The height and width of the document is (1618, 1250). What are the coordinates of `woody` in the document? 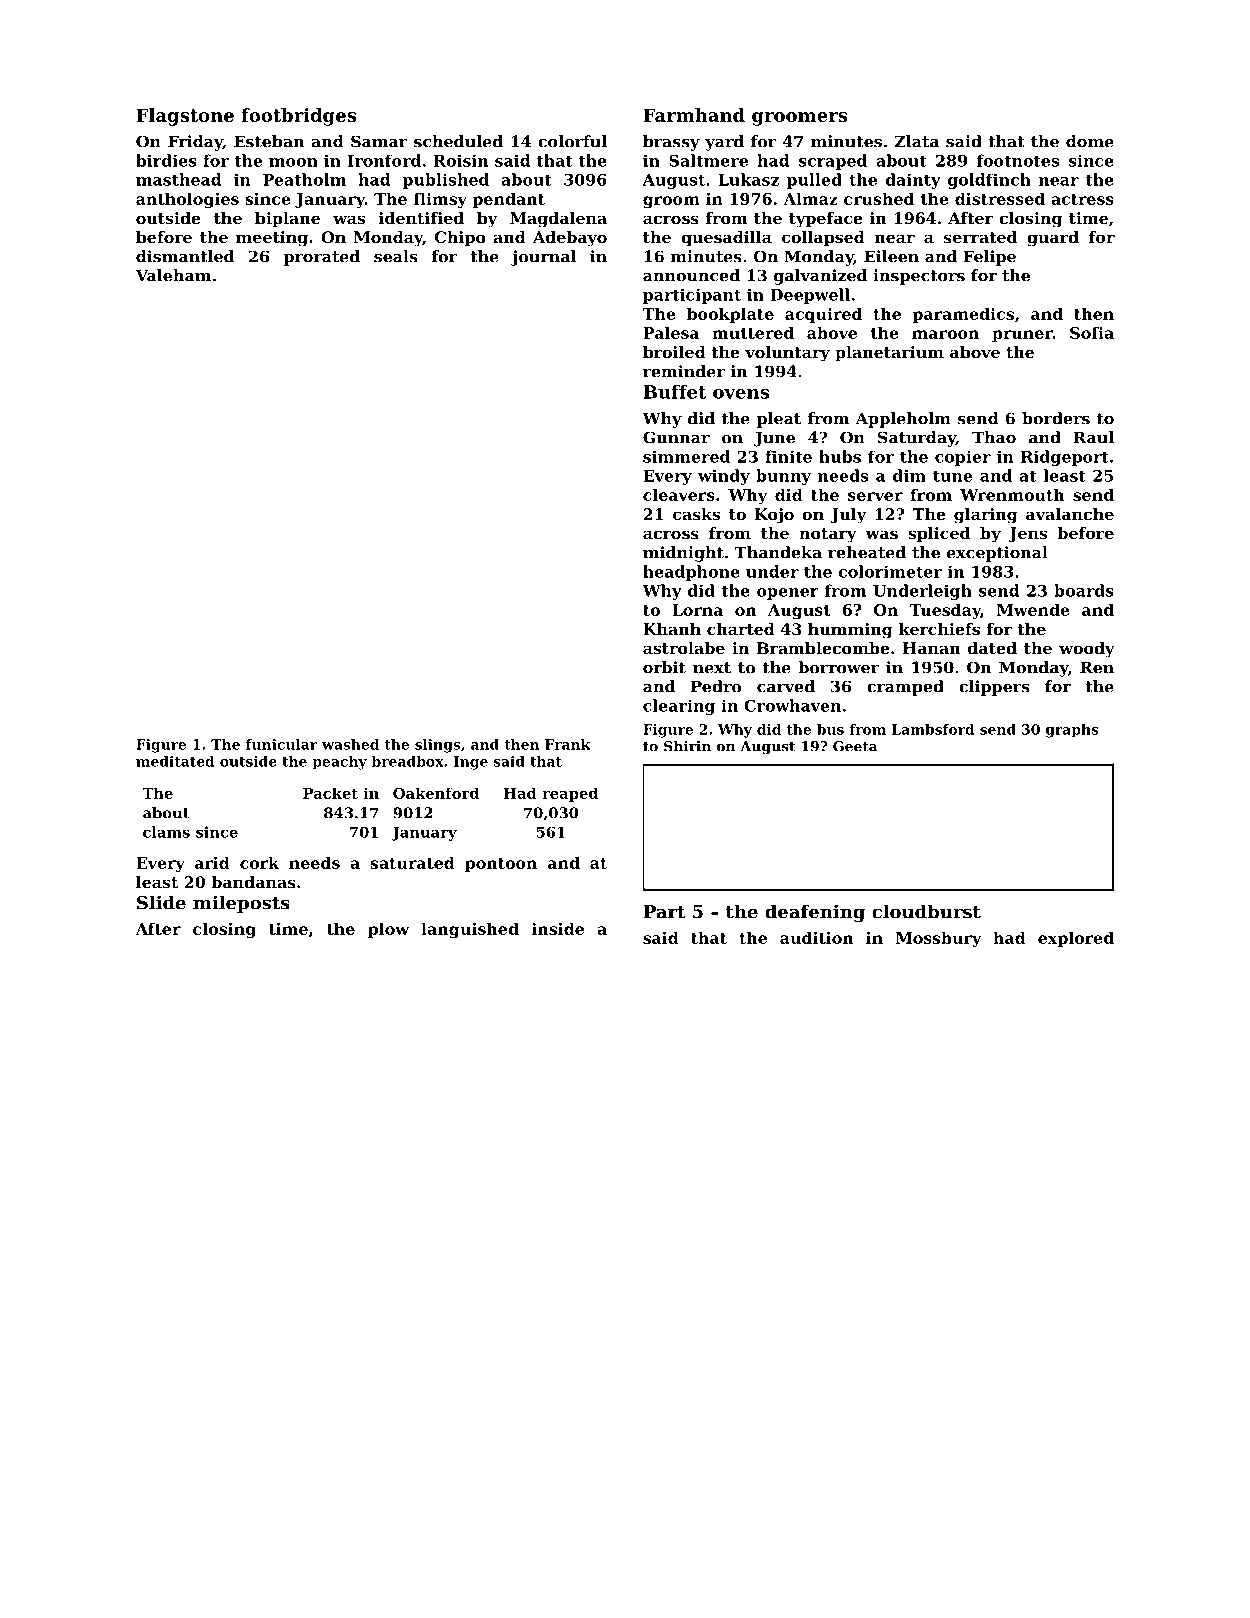 It's located at (1087, 650).
